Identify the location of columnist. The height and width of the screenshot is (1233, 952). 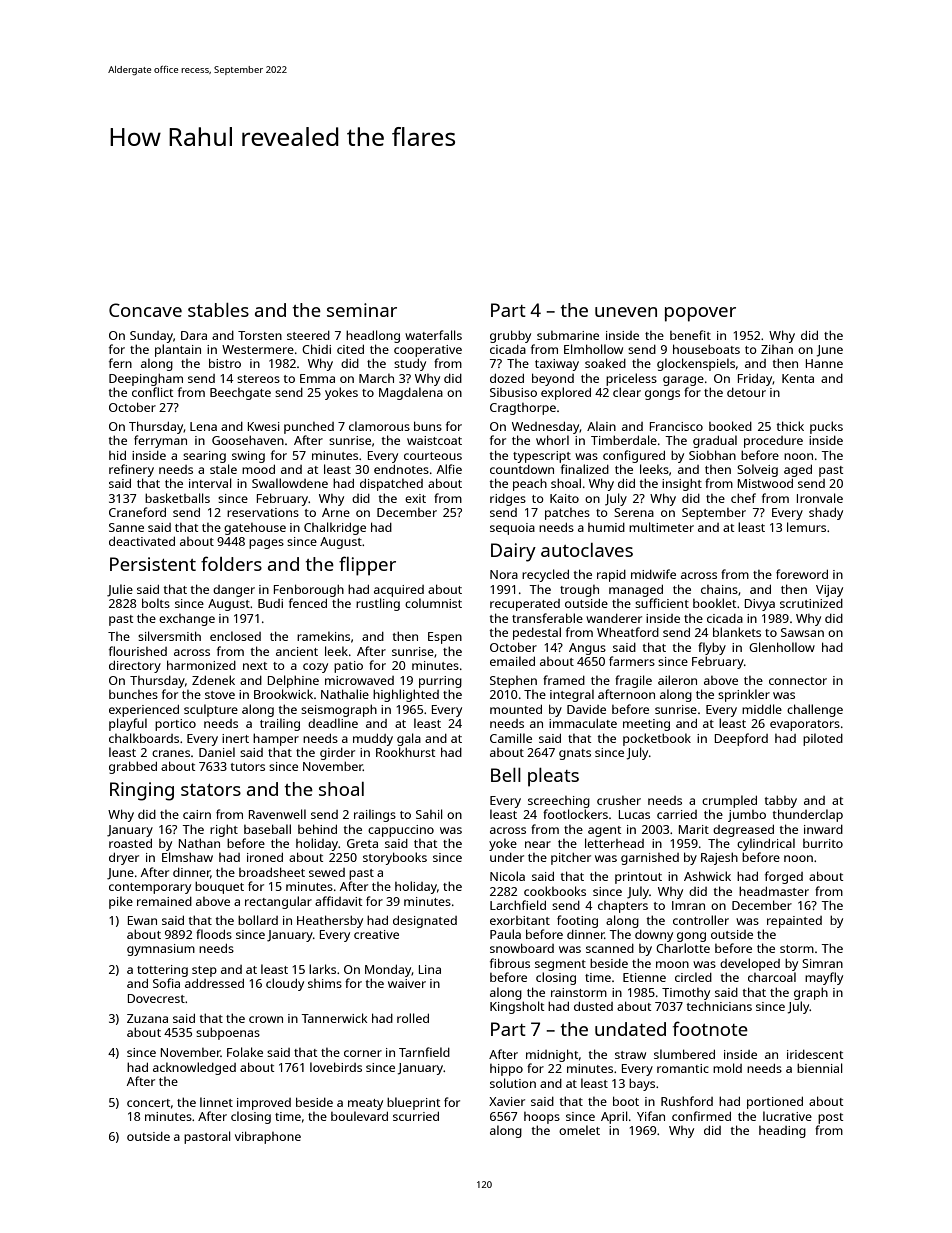
(433, 603).
